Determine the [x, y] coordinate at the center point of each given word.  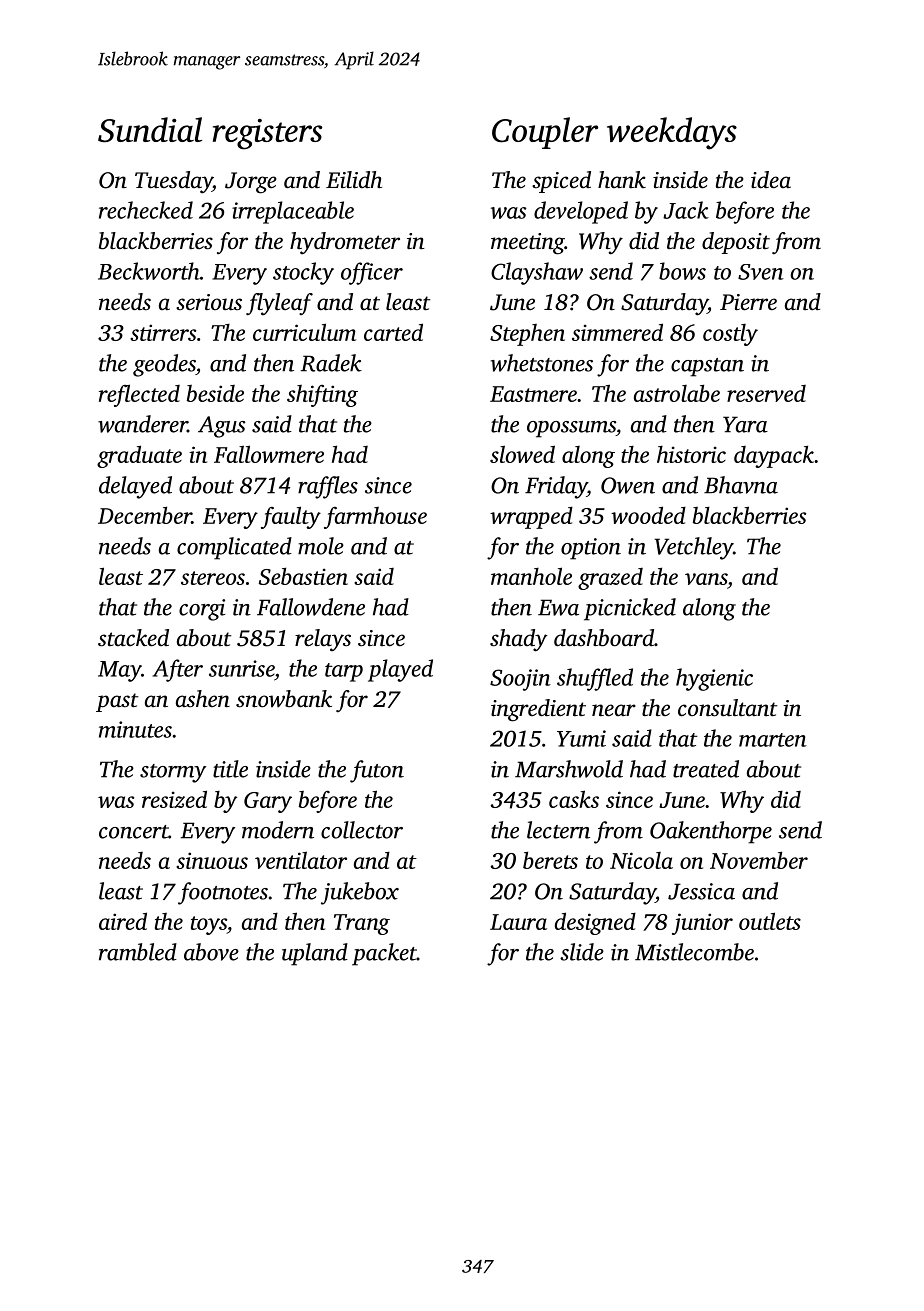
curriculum [304, 332]
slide [582, 952]
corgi [202, 610]
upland [315, 954]
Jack [686, 210]
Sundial [150, 130]
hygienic [714, 679]
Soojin [520, 680]
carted [393, 332]
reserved [766, 393]
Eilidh [354, 179]
